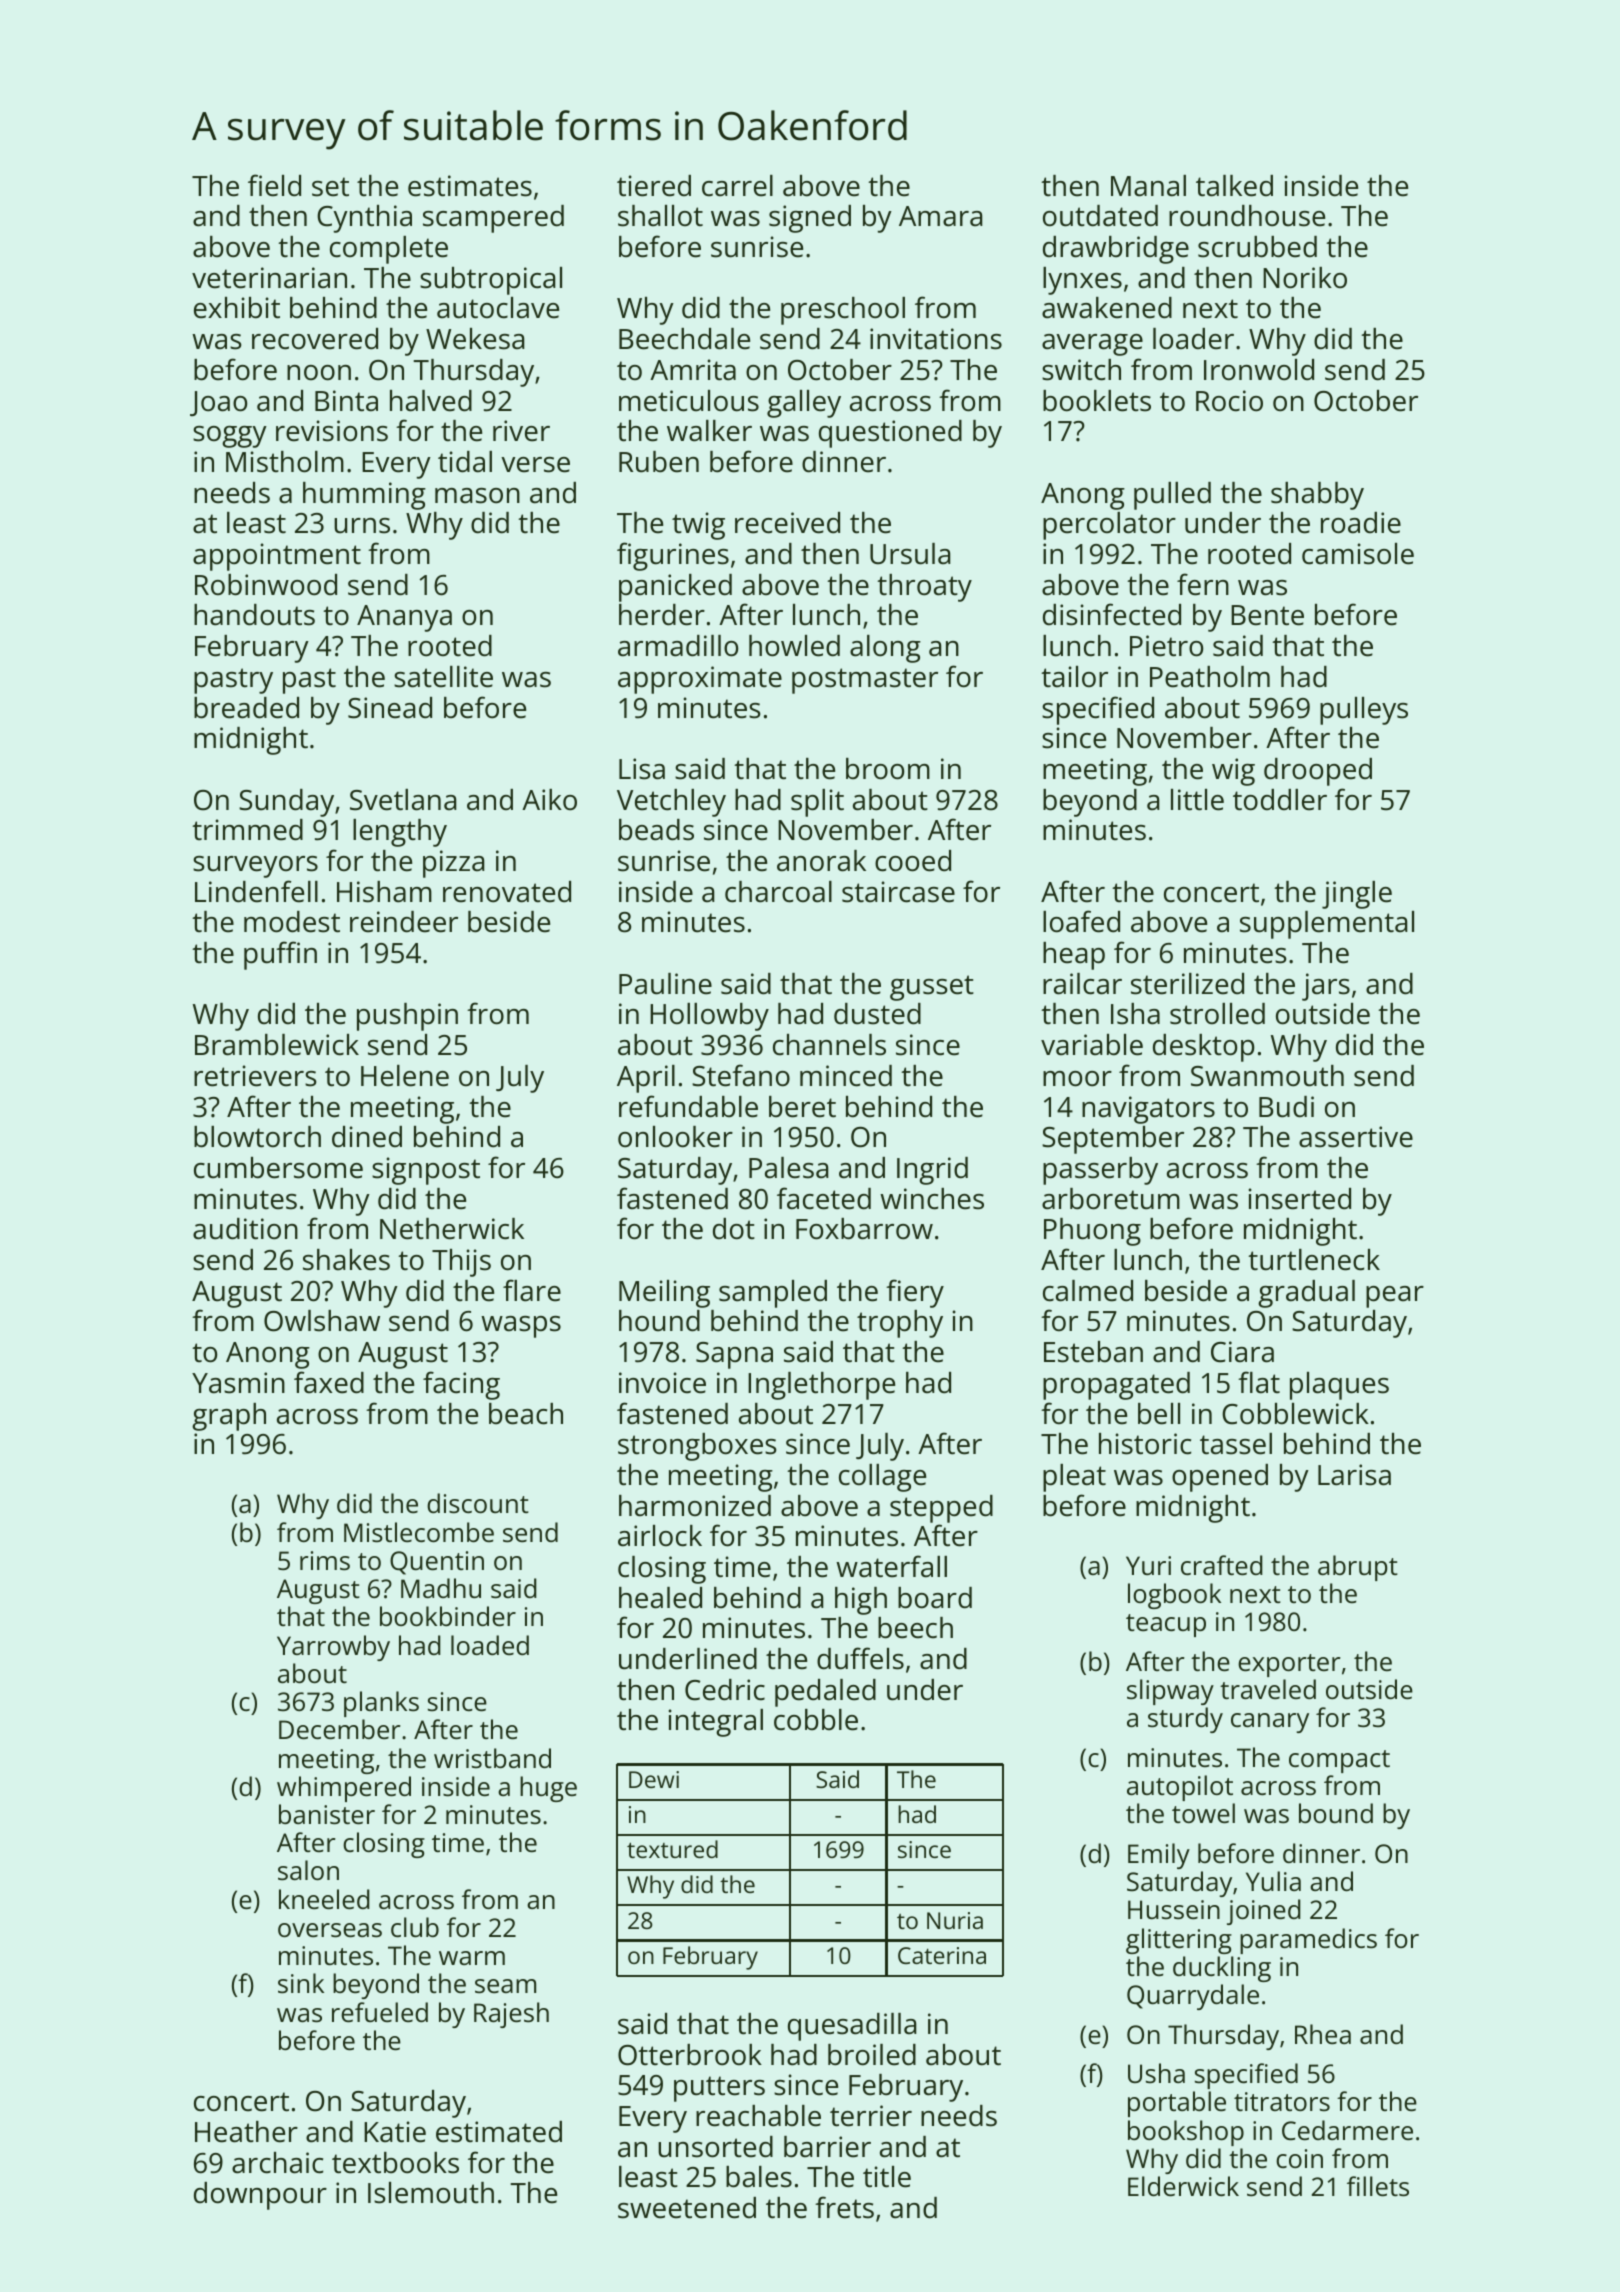 Image resolution: width=1620 pixels, height=2292 pixels. What do you see at coordinates (1234, 186) in the document?
I see `talked` at bounding box center [1234, 186].
